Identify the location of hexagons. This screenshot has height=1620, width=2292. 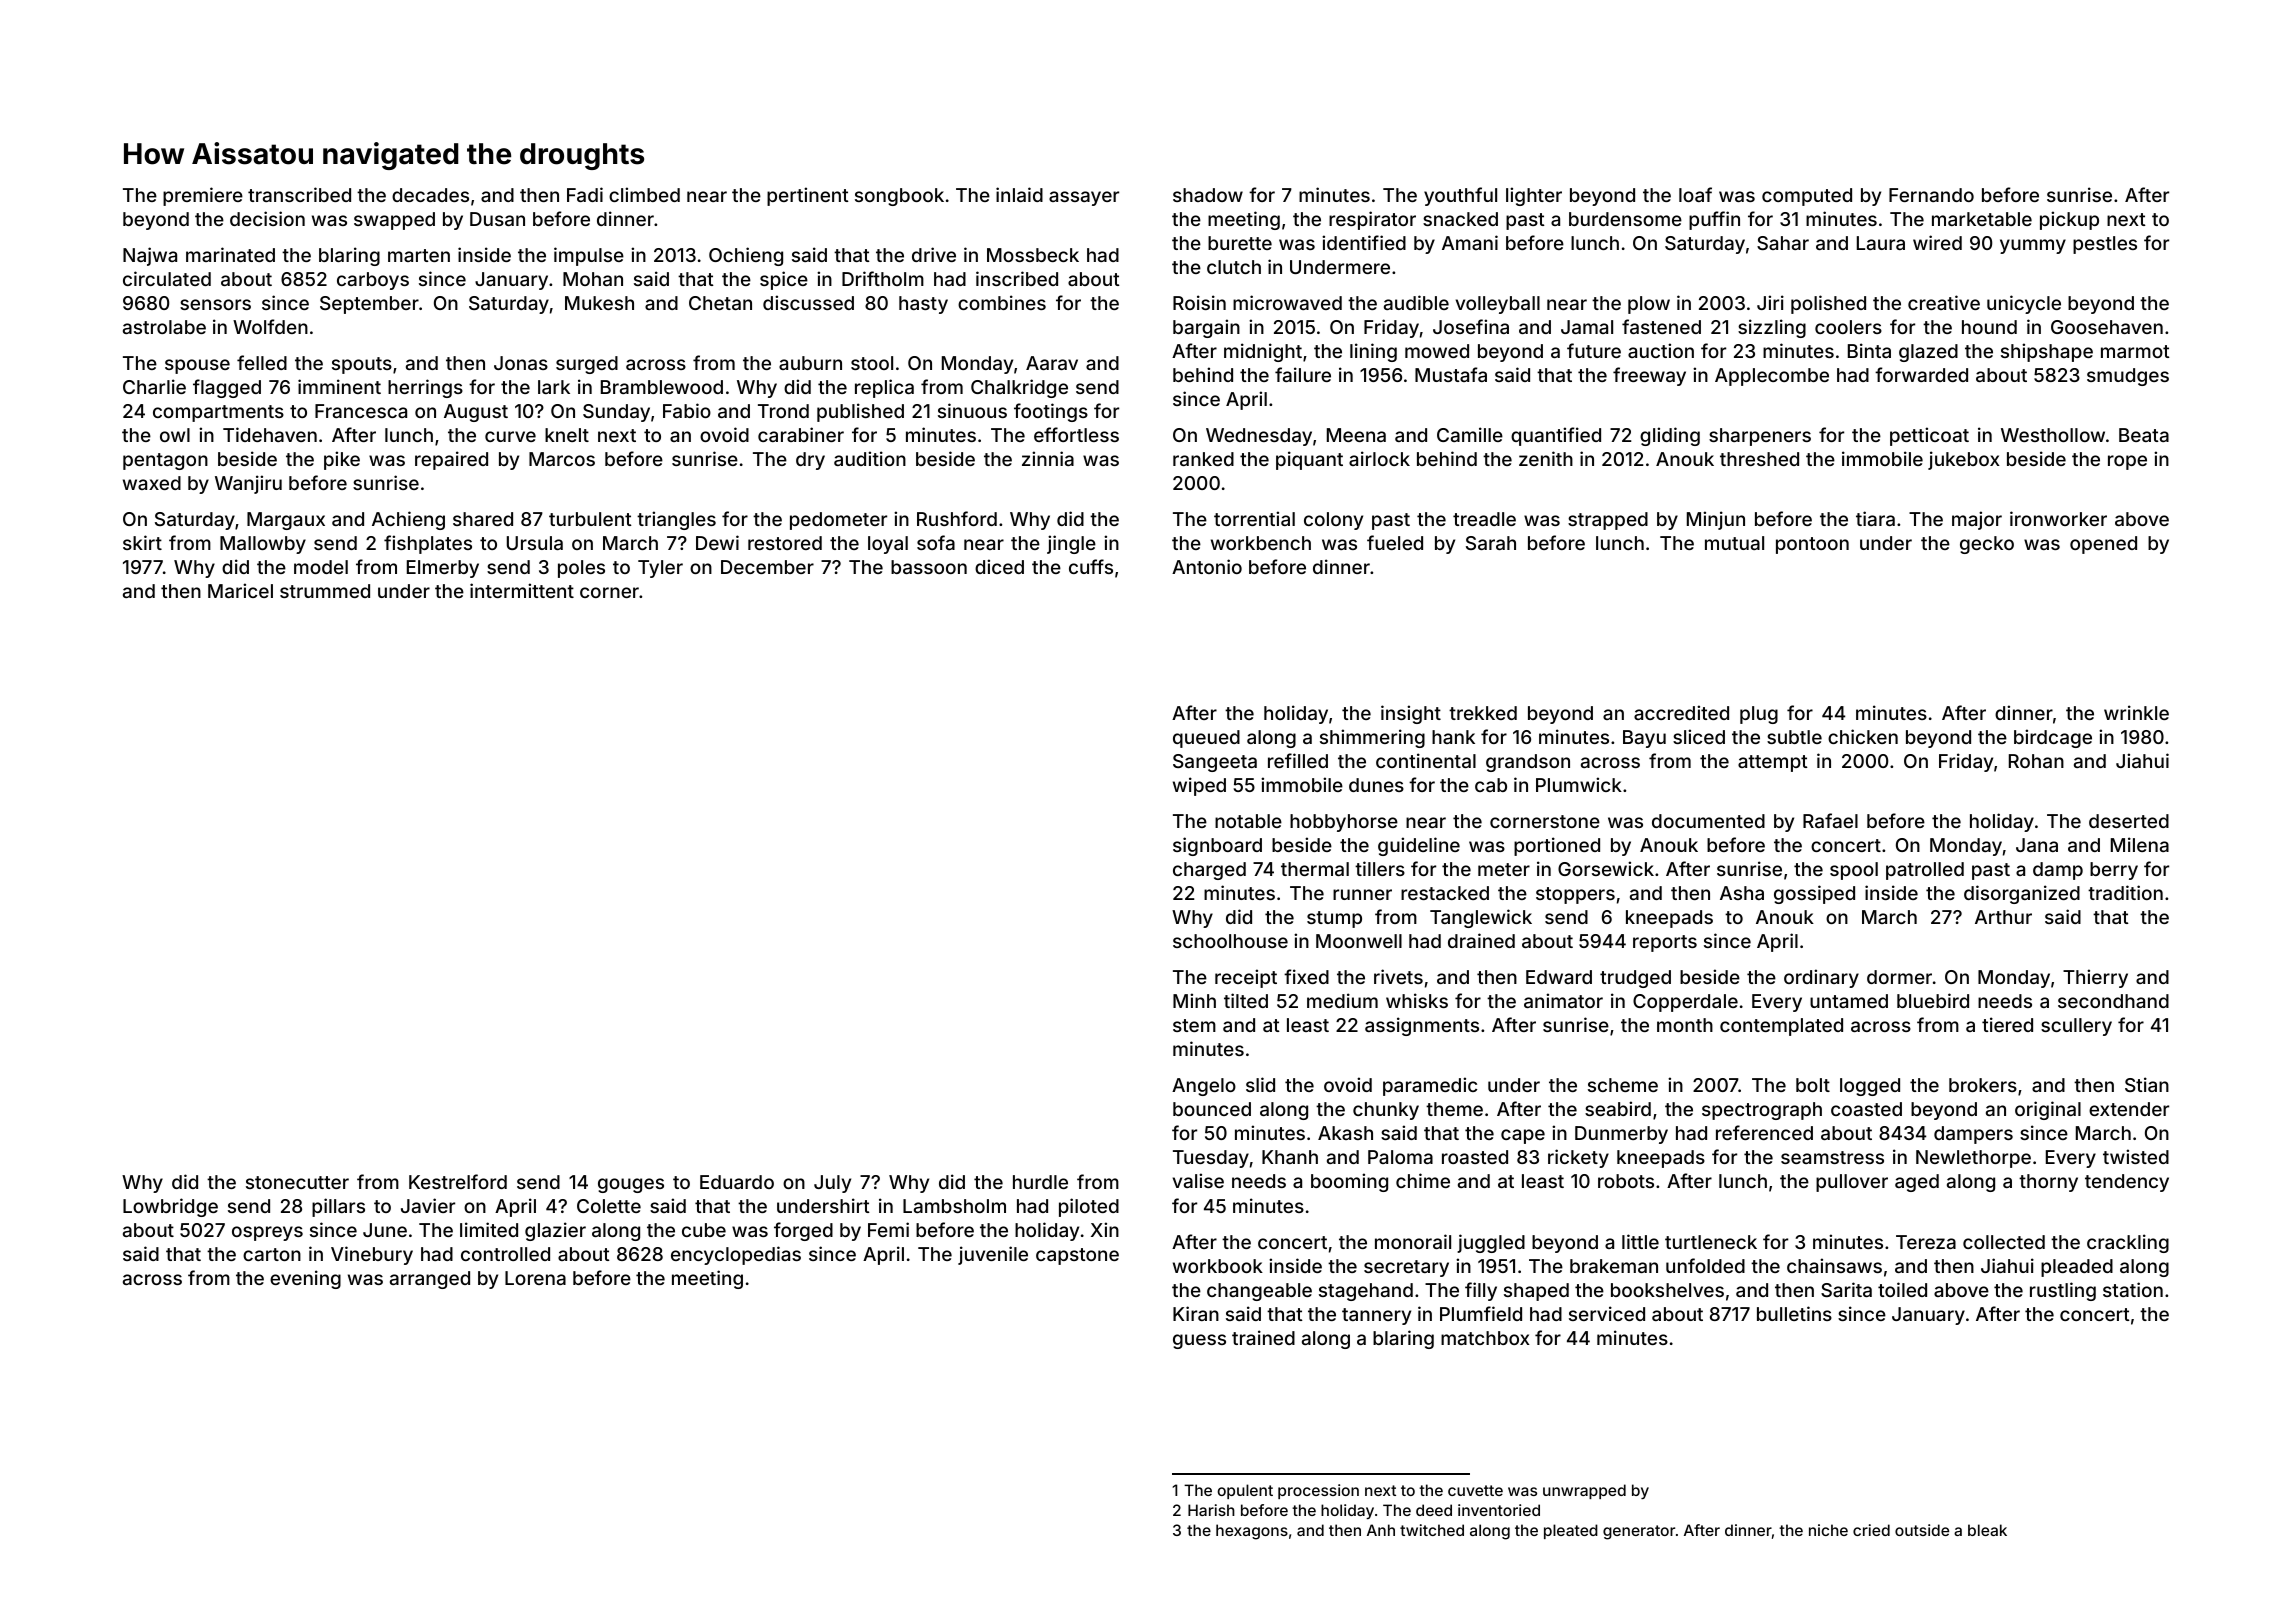
(1252, 1532).
